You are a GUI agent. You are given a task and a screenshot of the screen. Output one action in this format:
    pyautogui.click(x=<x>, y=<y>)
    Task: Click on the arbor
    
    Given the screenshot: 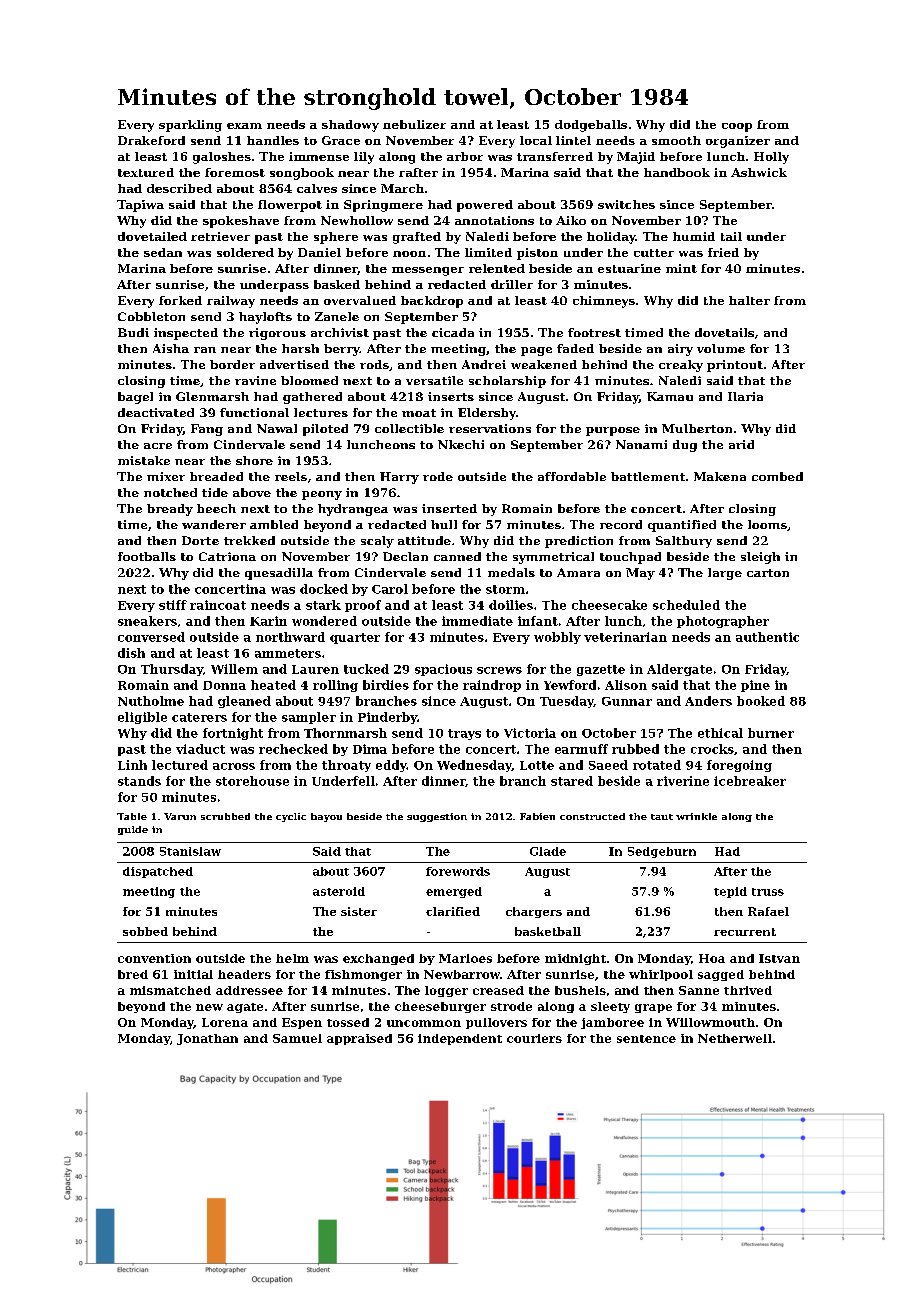 What is the action you would take?
    pyautogui.click(x=465, y=156)
